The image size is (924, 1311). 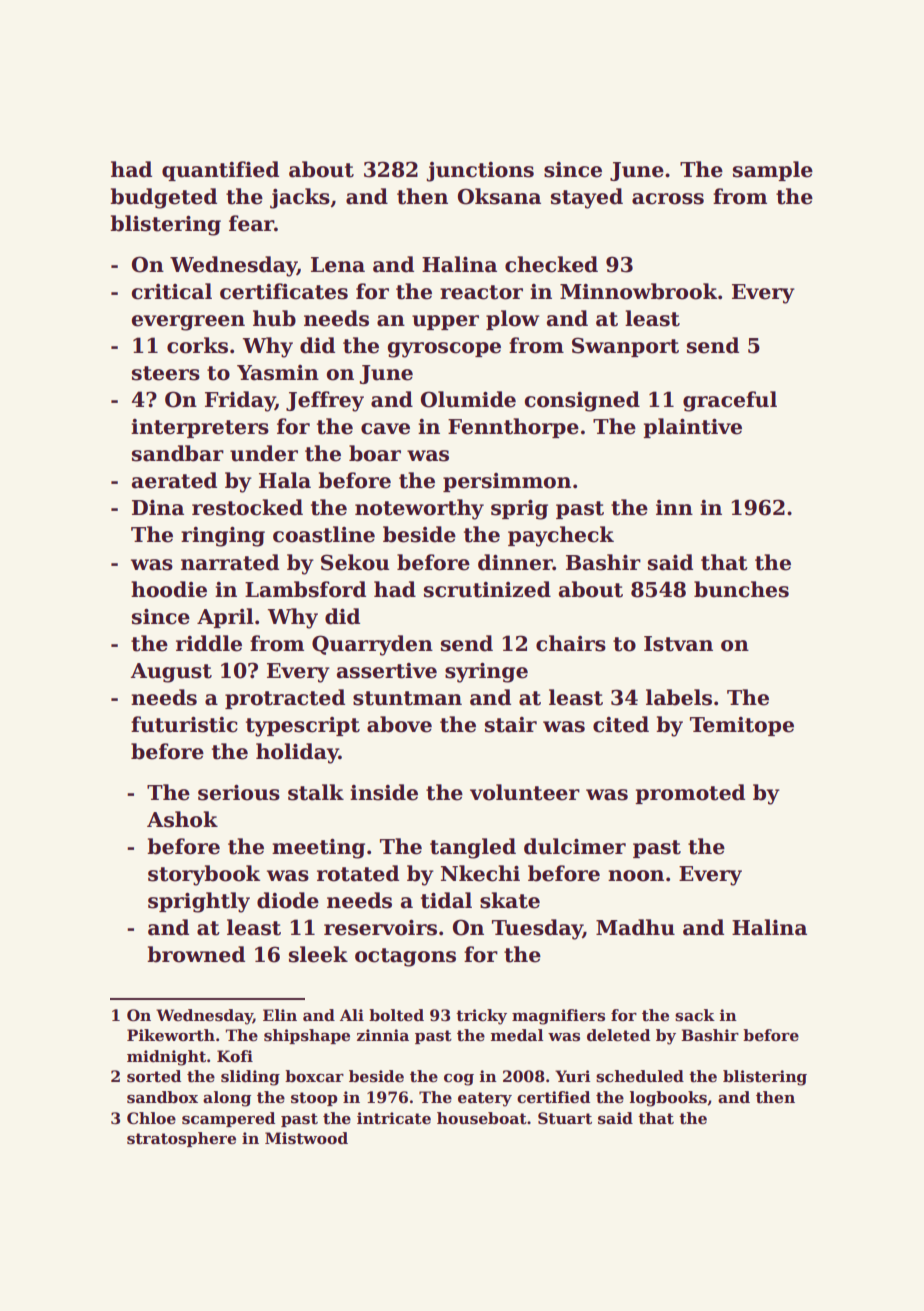 I want to click on logbooks, so click(x=668, y=1099).
